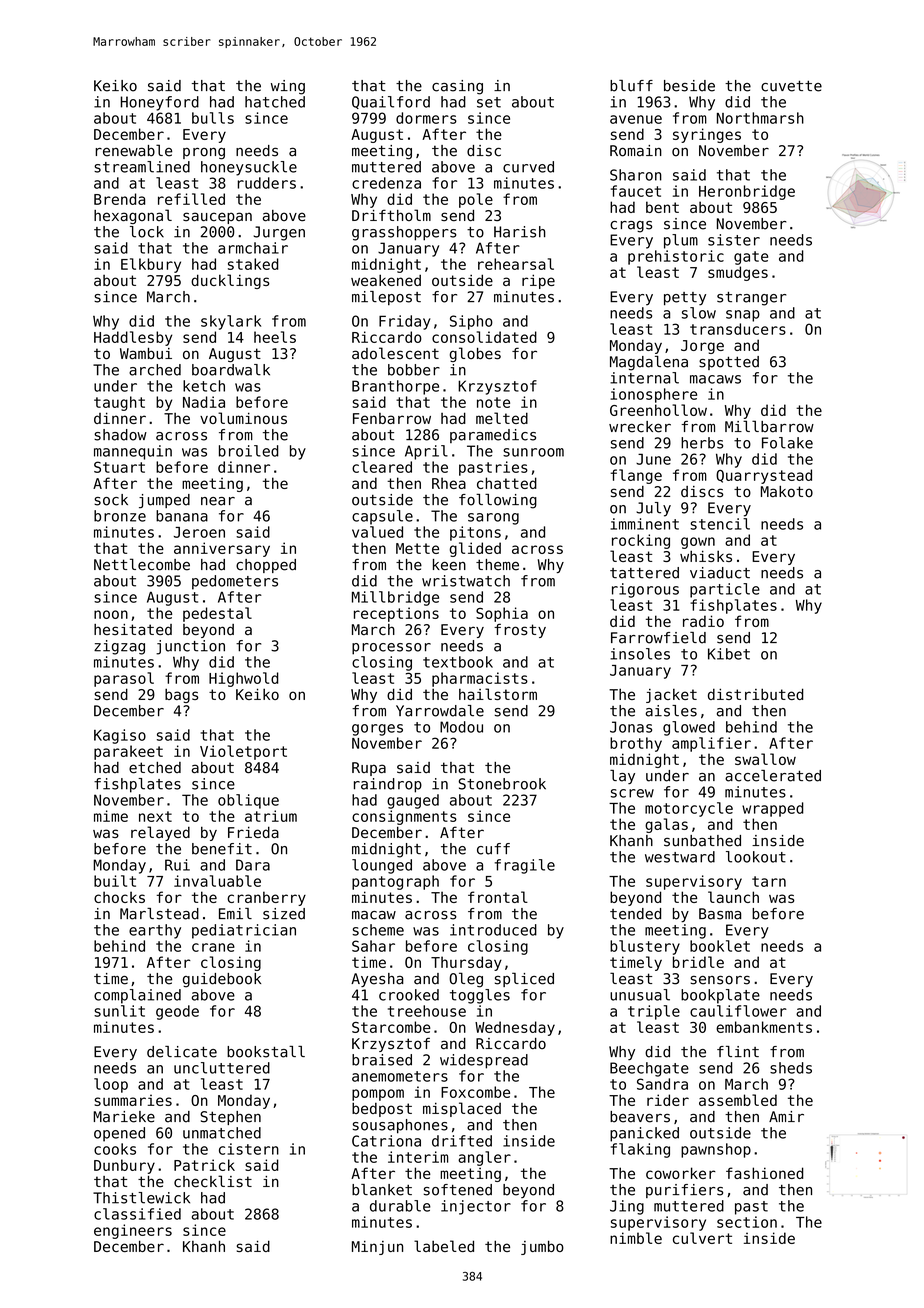 The height and width of the document is (1308, 924). Describe the element at coordinates (711, 744) in the document. I see `amplifier` at that location.
